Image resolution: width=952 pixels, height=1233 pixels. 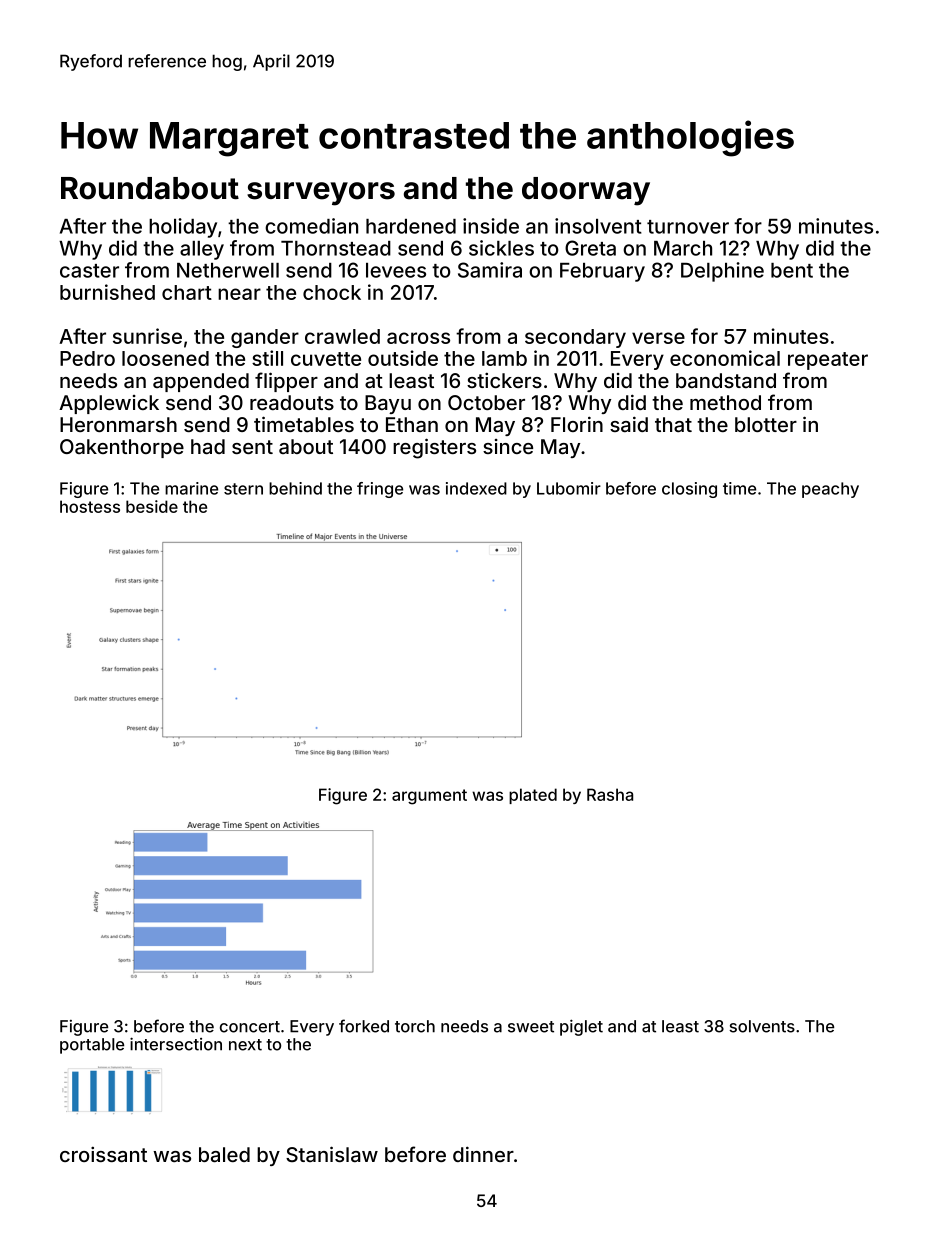 I want to click on doorway, so click(x=586, y=191).
